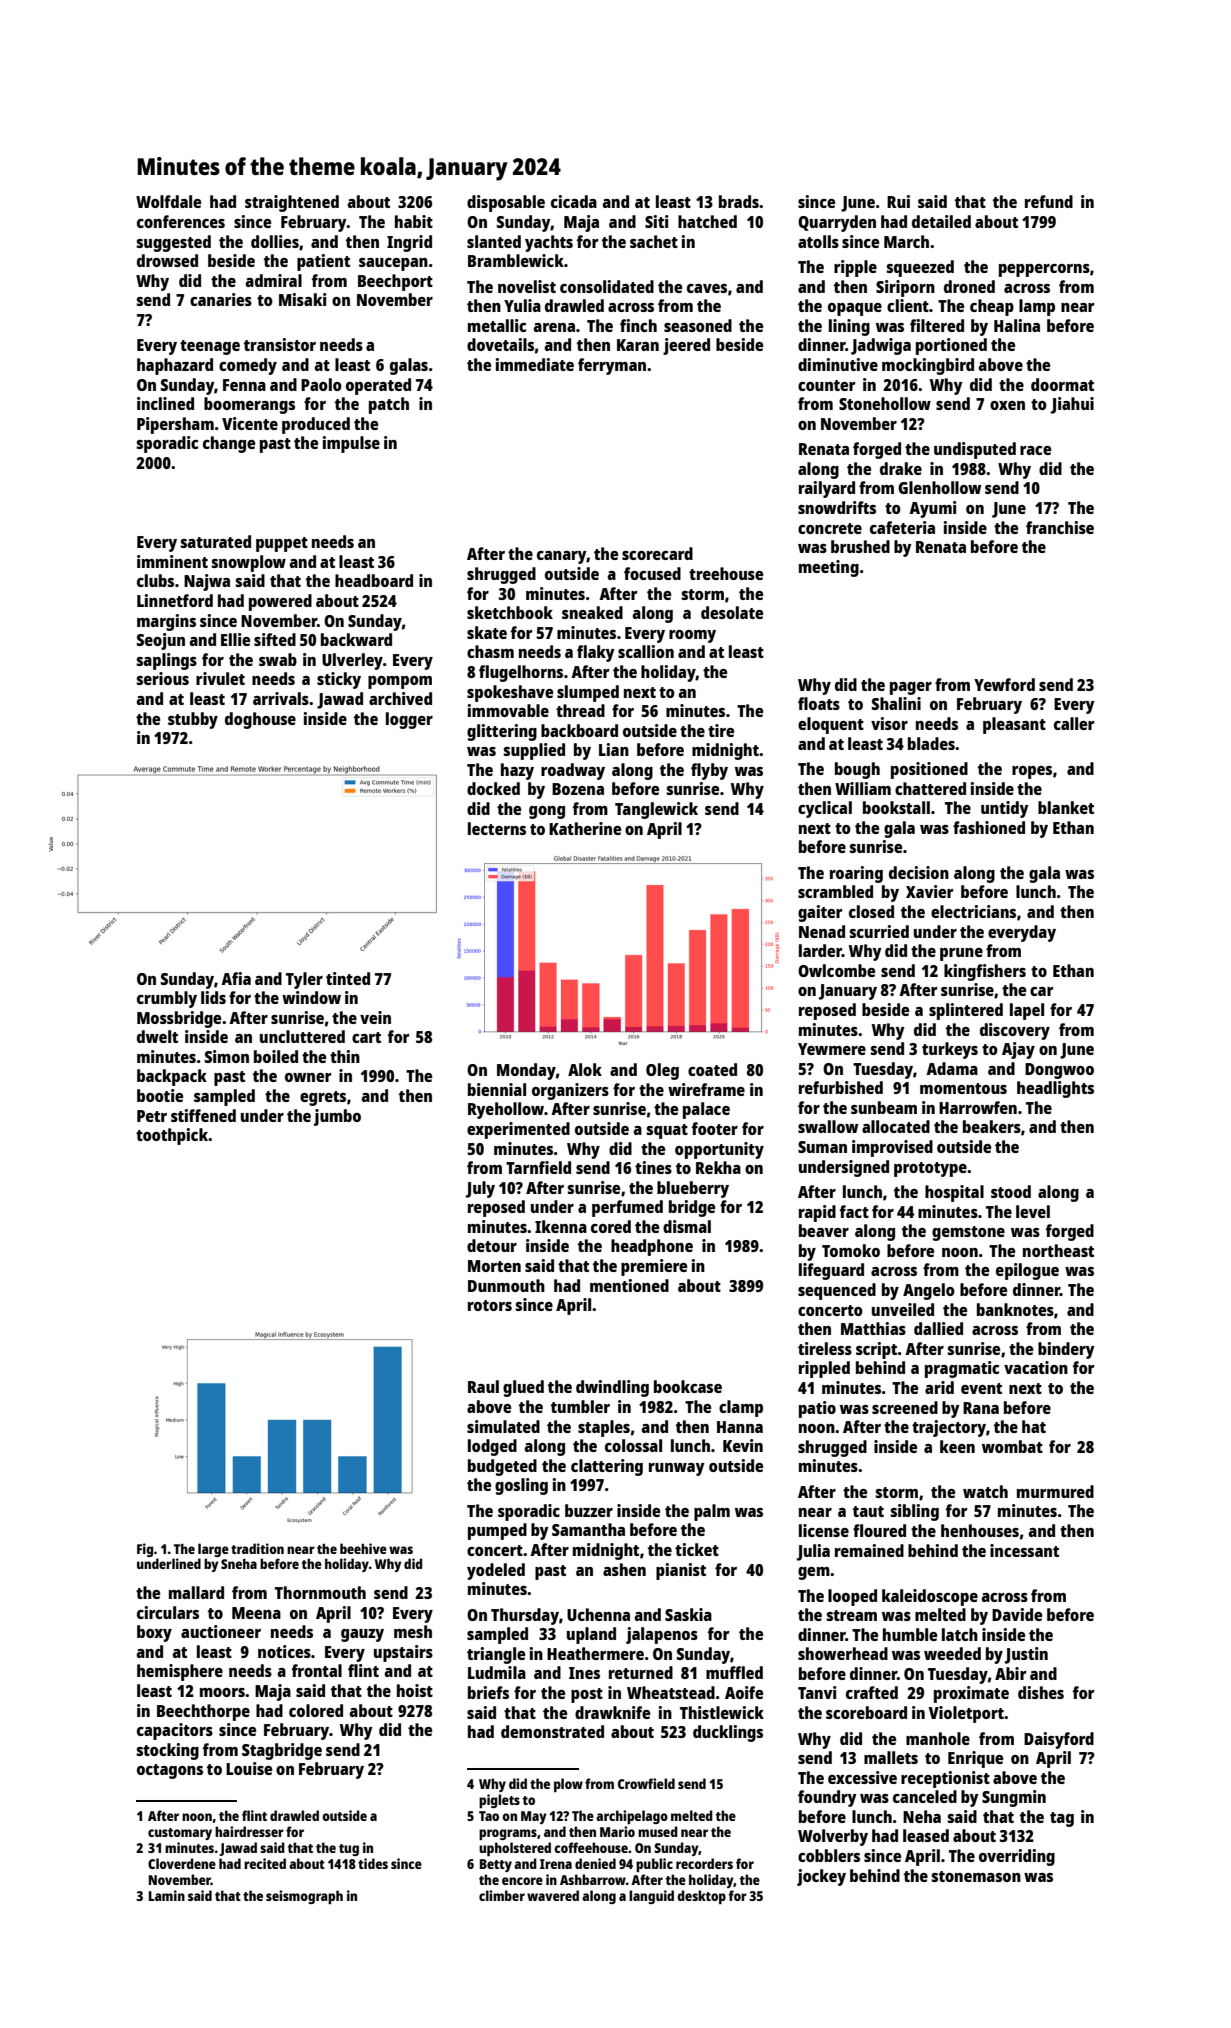  I want to click on Afia, so click(236, 978).
